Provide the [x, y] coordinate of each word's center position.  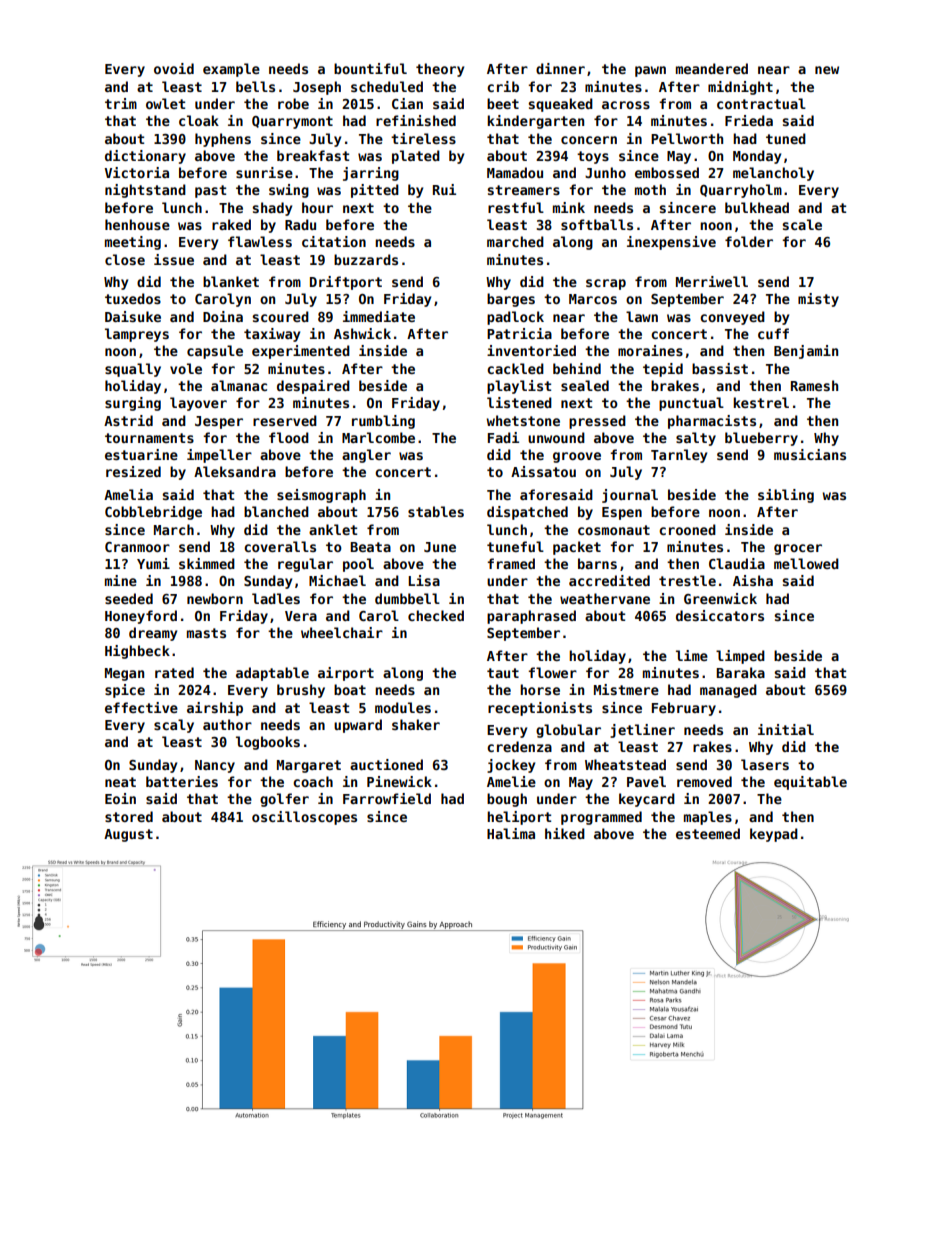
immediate [379, 316]
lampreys [137, 335]
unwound [556, 437]
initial [786, 729]
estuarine [141, 454]
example [231, 70]
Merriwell [712, 281]
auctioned [386, 764]
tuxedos [133, 298]
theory [440, 70]
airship [215, 709]
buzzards [366, 259]
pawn [650, 71]
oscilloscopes [304, 818]
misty [818, 300]
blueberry [761, 439]
